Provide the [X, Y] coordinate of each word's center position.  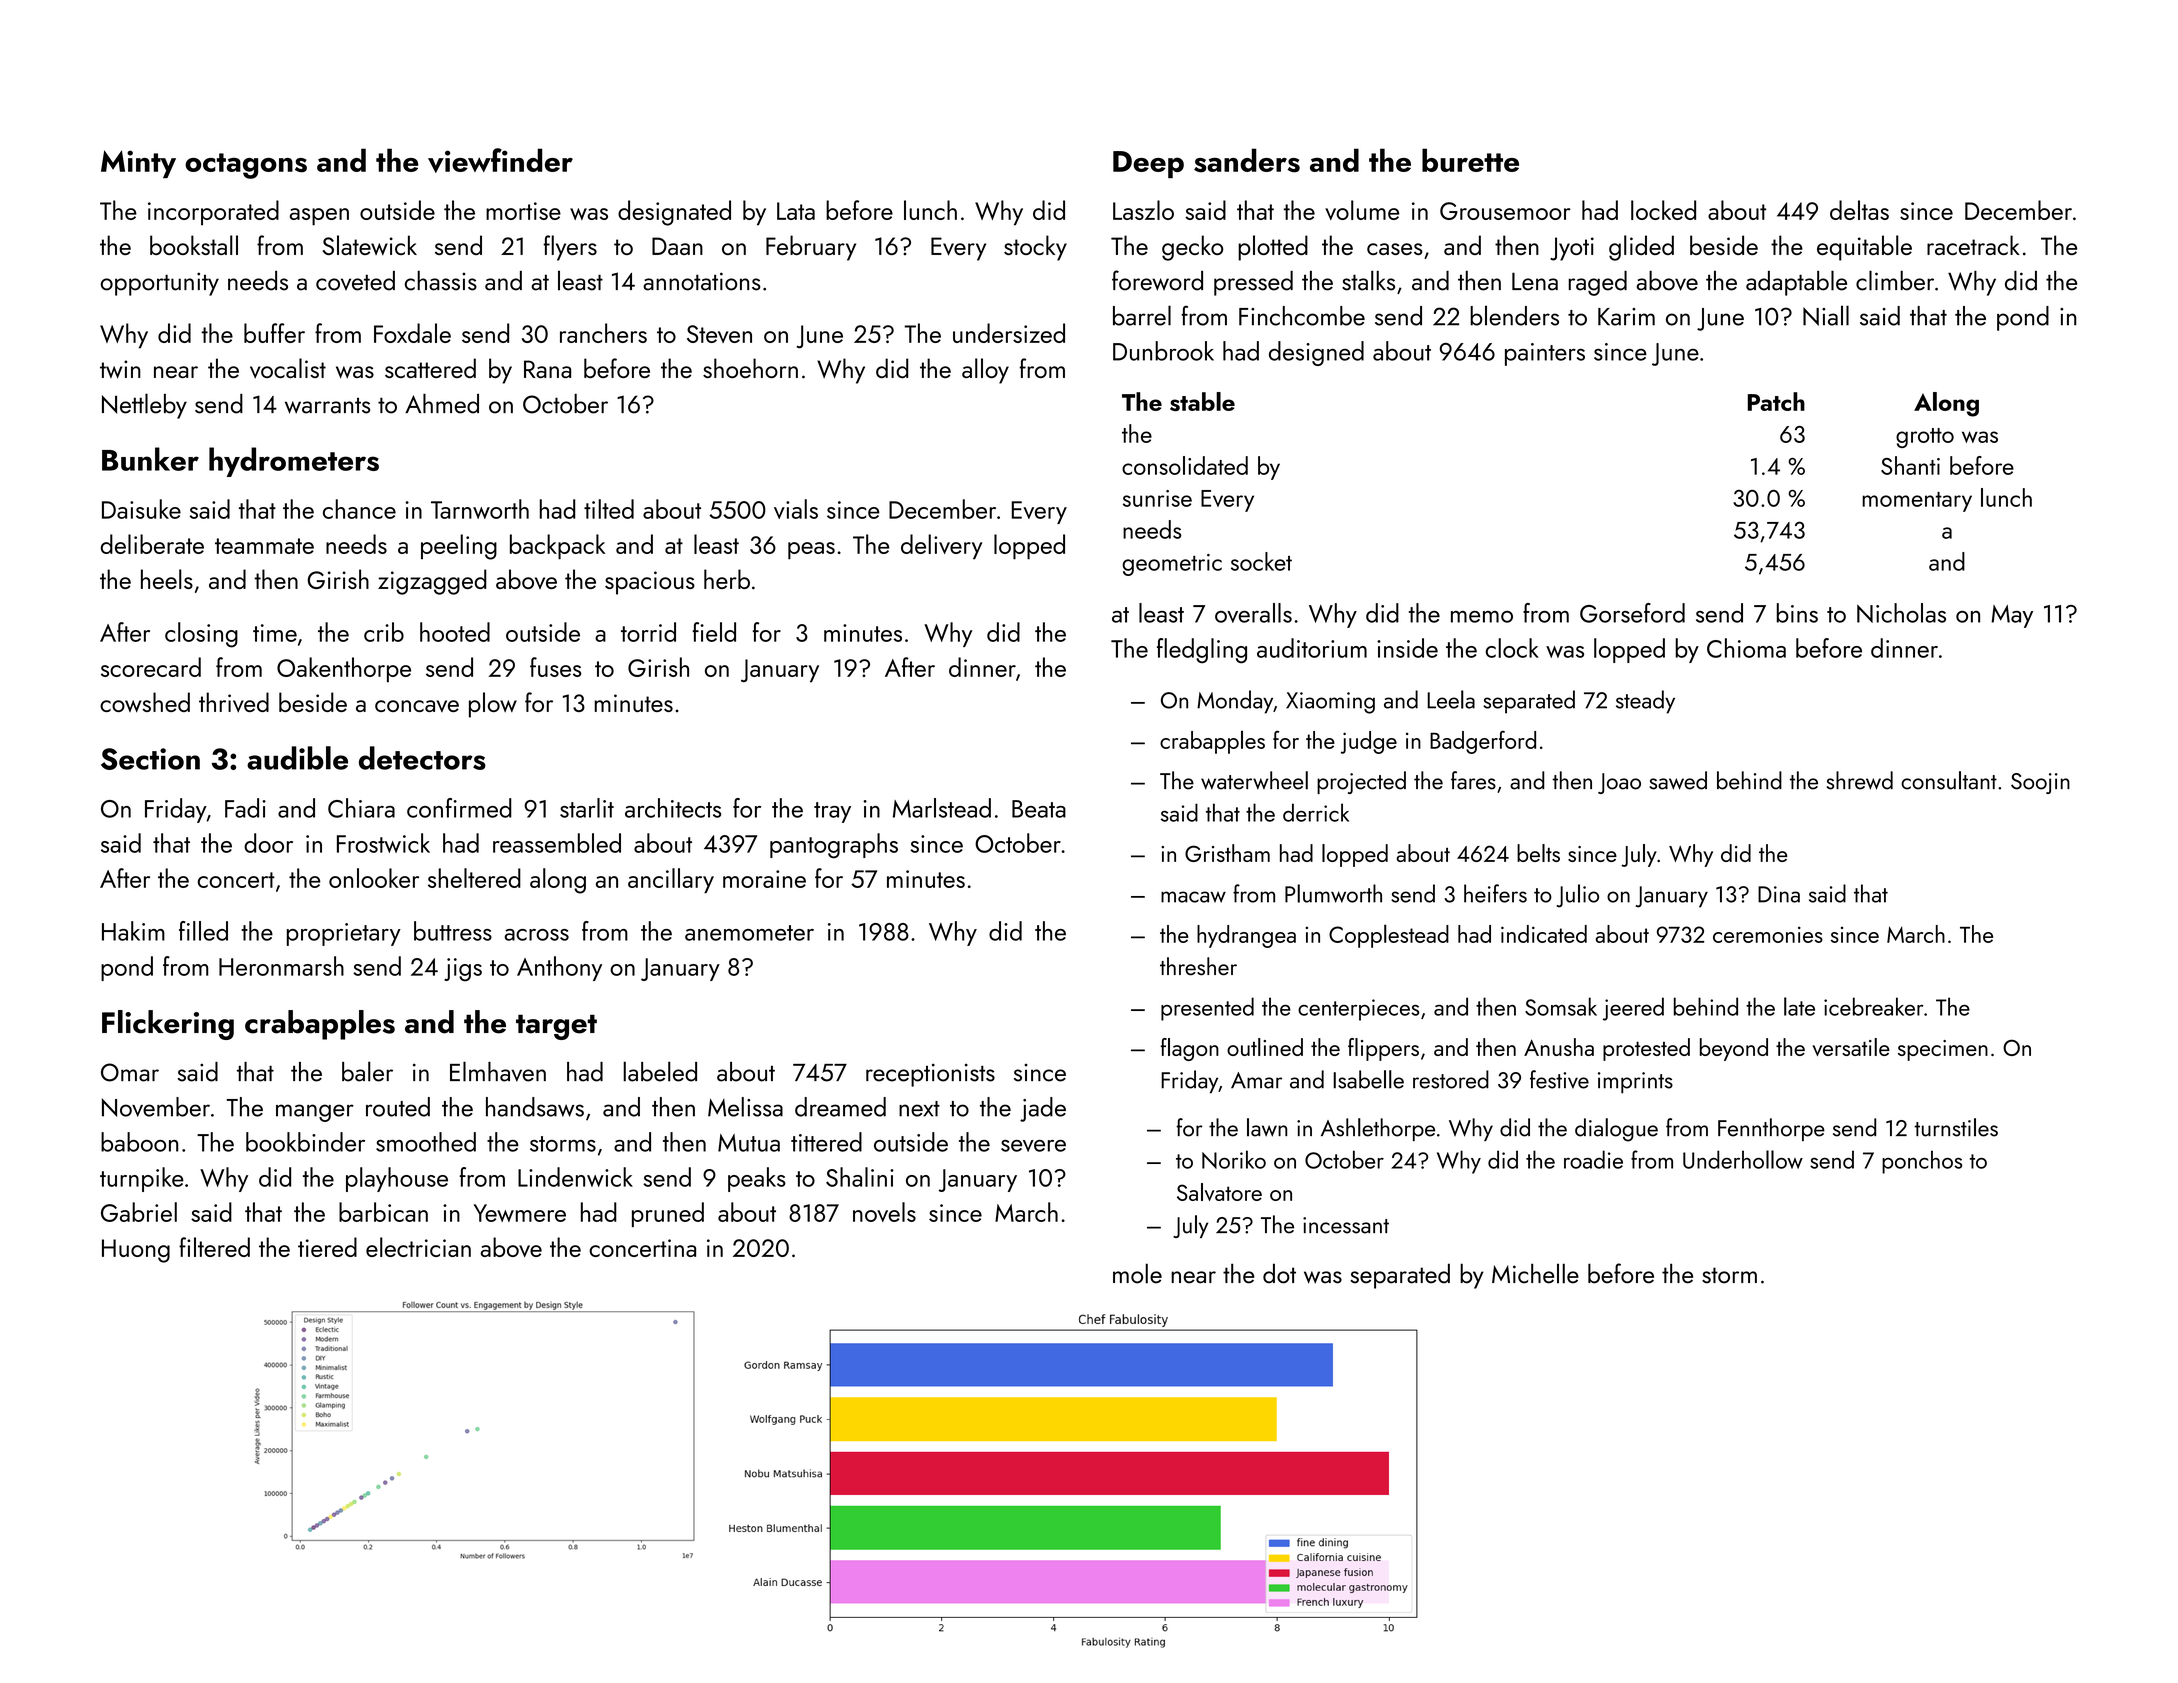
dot [1279, 1273]
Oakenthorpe [344, 670]
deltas [1859, 210]
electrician [418, 1247]
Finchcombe [1302, 316]
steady [1645, 702]
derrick [1316, 812]
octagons [246, 166]
